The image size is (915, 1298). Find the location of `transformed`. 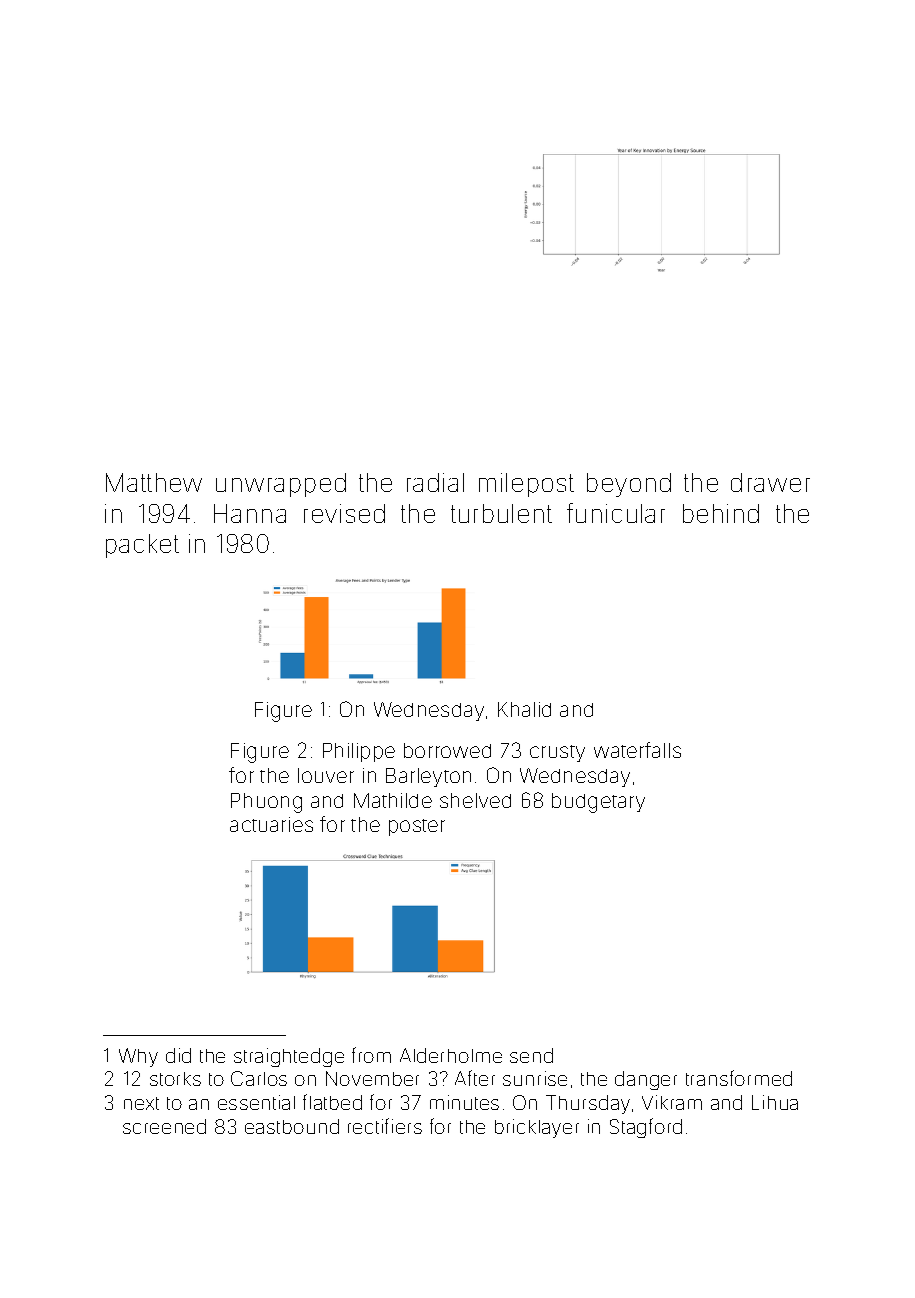

transformed is located at coordinates (739, 1078).
